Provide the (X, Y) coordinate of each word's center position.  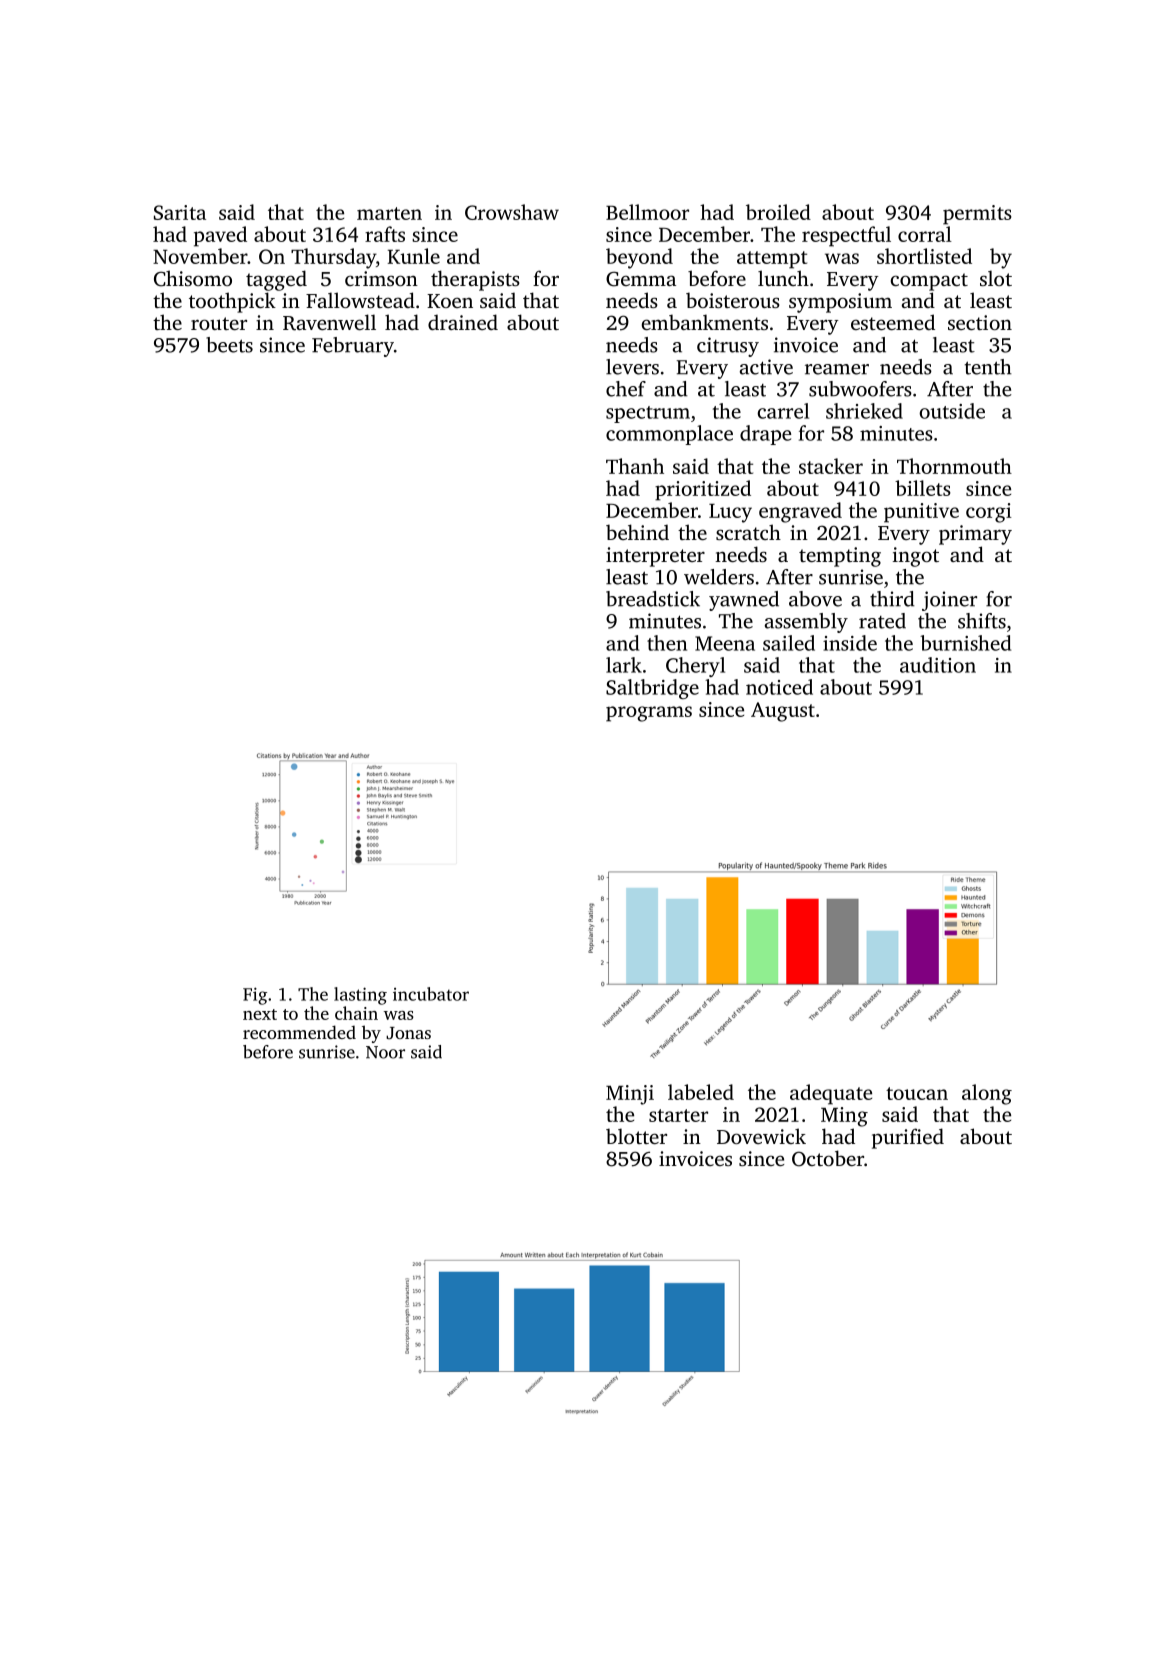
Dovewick (761, 1136)
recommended (299, 1032)
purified (908, 1138)
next (260, 1014)
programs (649, 714)
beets (229, 345)
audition (938, 665)
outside (952, 411)
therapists (475, 280)
